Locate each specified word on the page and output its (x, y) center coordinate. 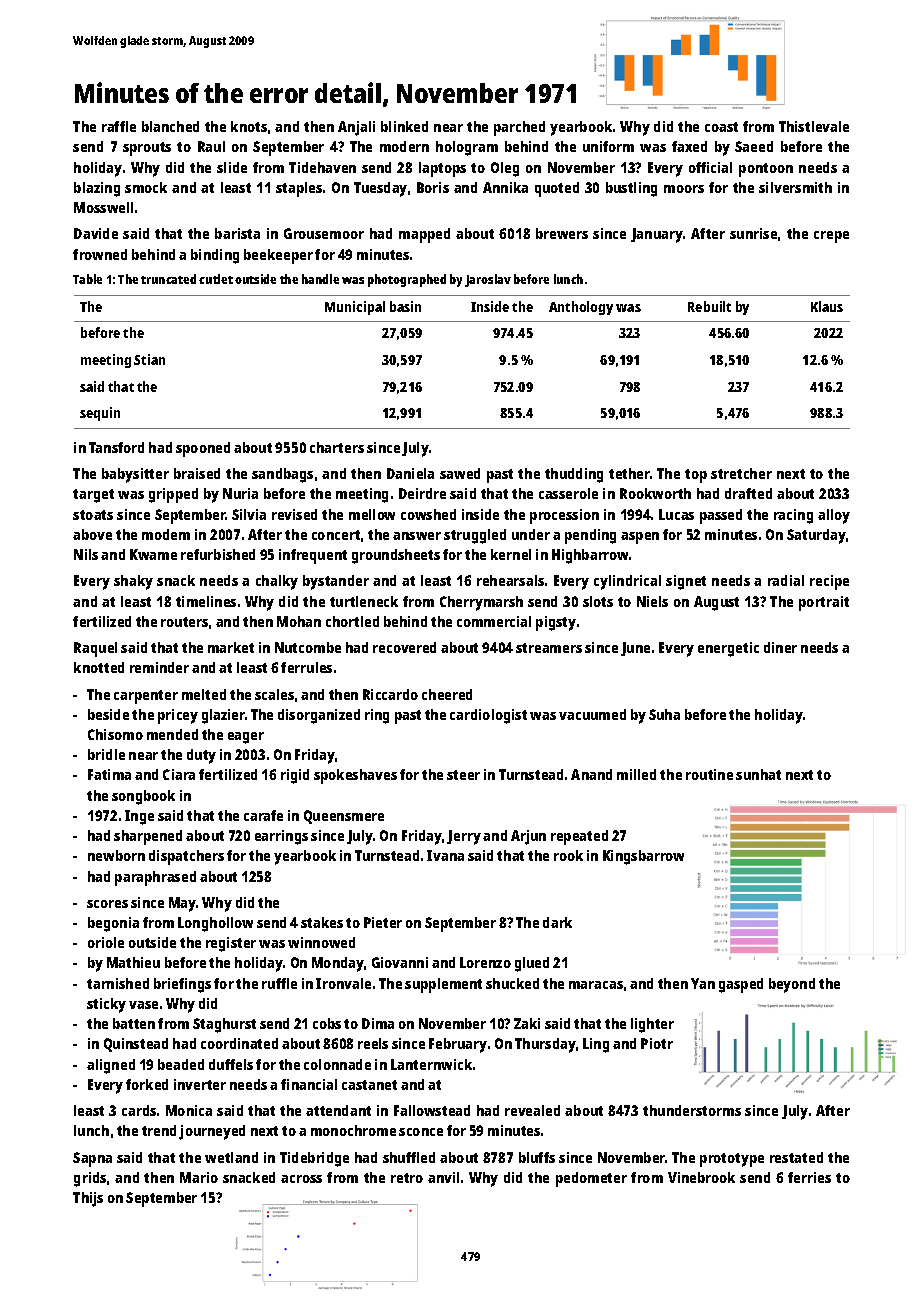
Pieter (383, 922)
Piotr (657, 1043)
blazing (97, 189)
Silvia (249, 514)
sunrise (753, 233)
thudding (574, 475)
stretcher (741, 473)
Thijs (88, 1199)
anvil (443, 1177)
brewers (562, 233)
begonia (113, 924)
